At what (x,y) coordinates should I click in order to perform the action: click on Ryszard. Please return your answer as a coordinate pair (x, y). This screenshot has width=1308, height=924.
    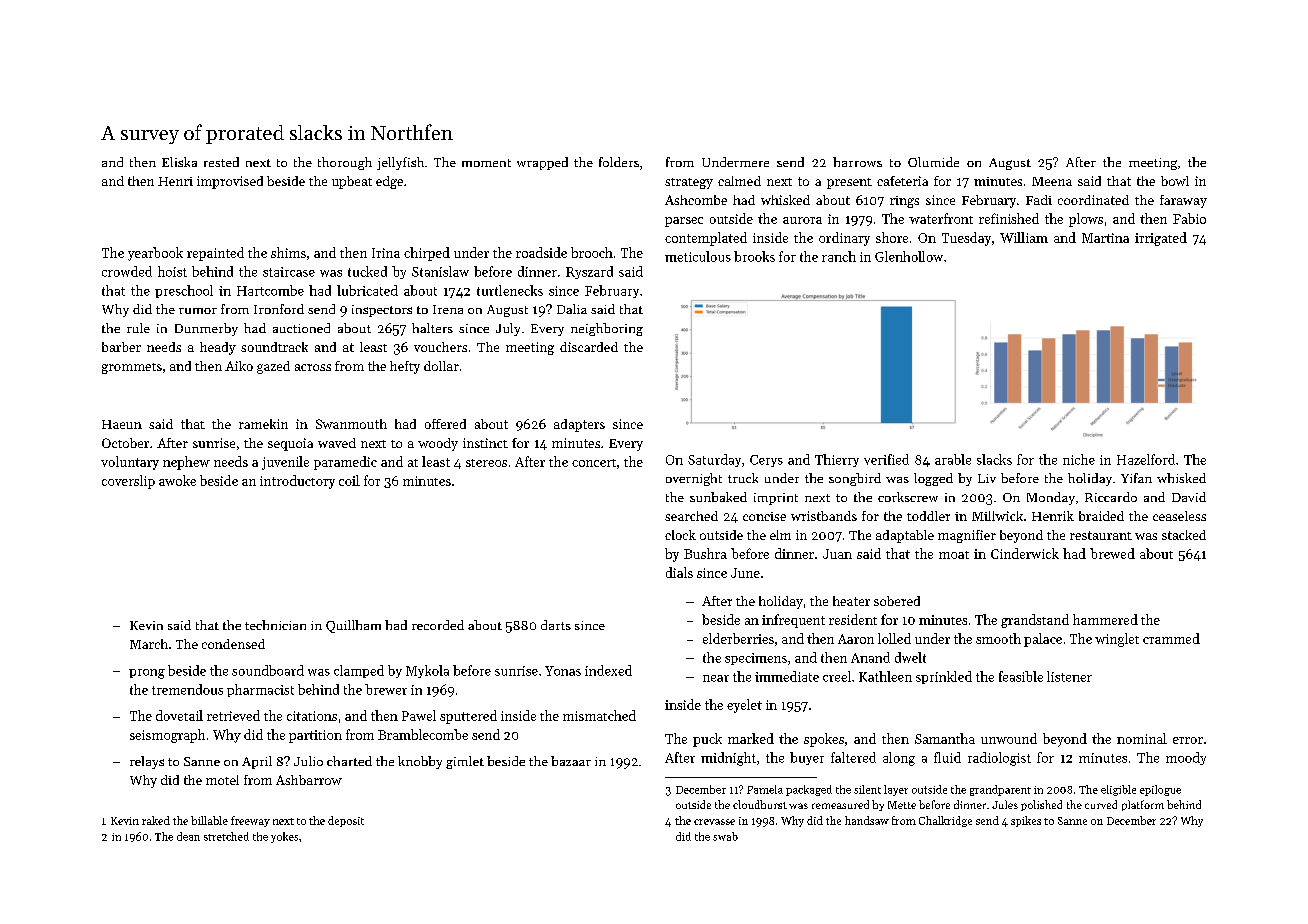
    Looking at the image, I should click on (589, 272).
